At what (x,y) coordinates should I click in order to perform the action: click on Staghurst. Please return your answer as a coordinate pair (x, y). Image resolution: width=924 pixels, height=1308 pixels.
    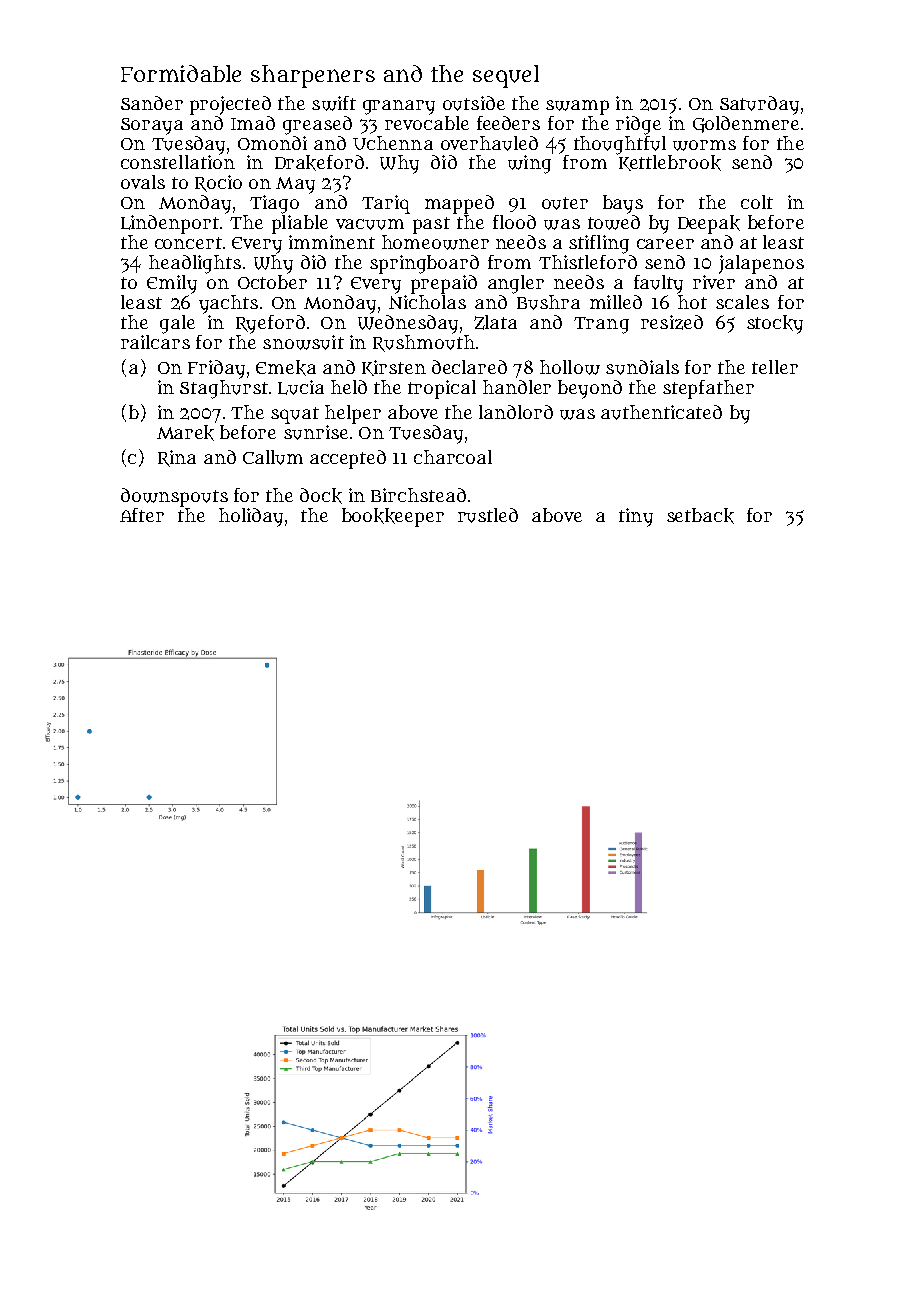
    Looking at the image, I should click on (224, 389).
